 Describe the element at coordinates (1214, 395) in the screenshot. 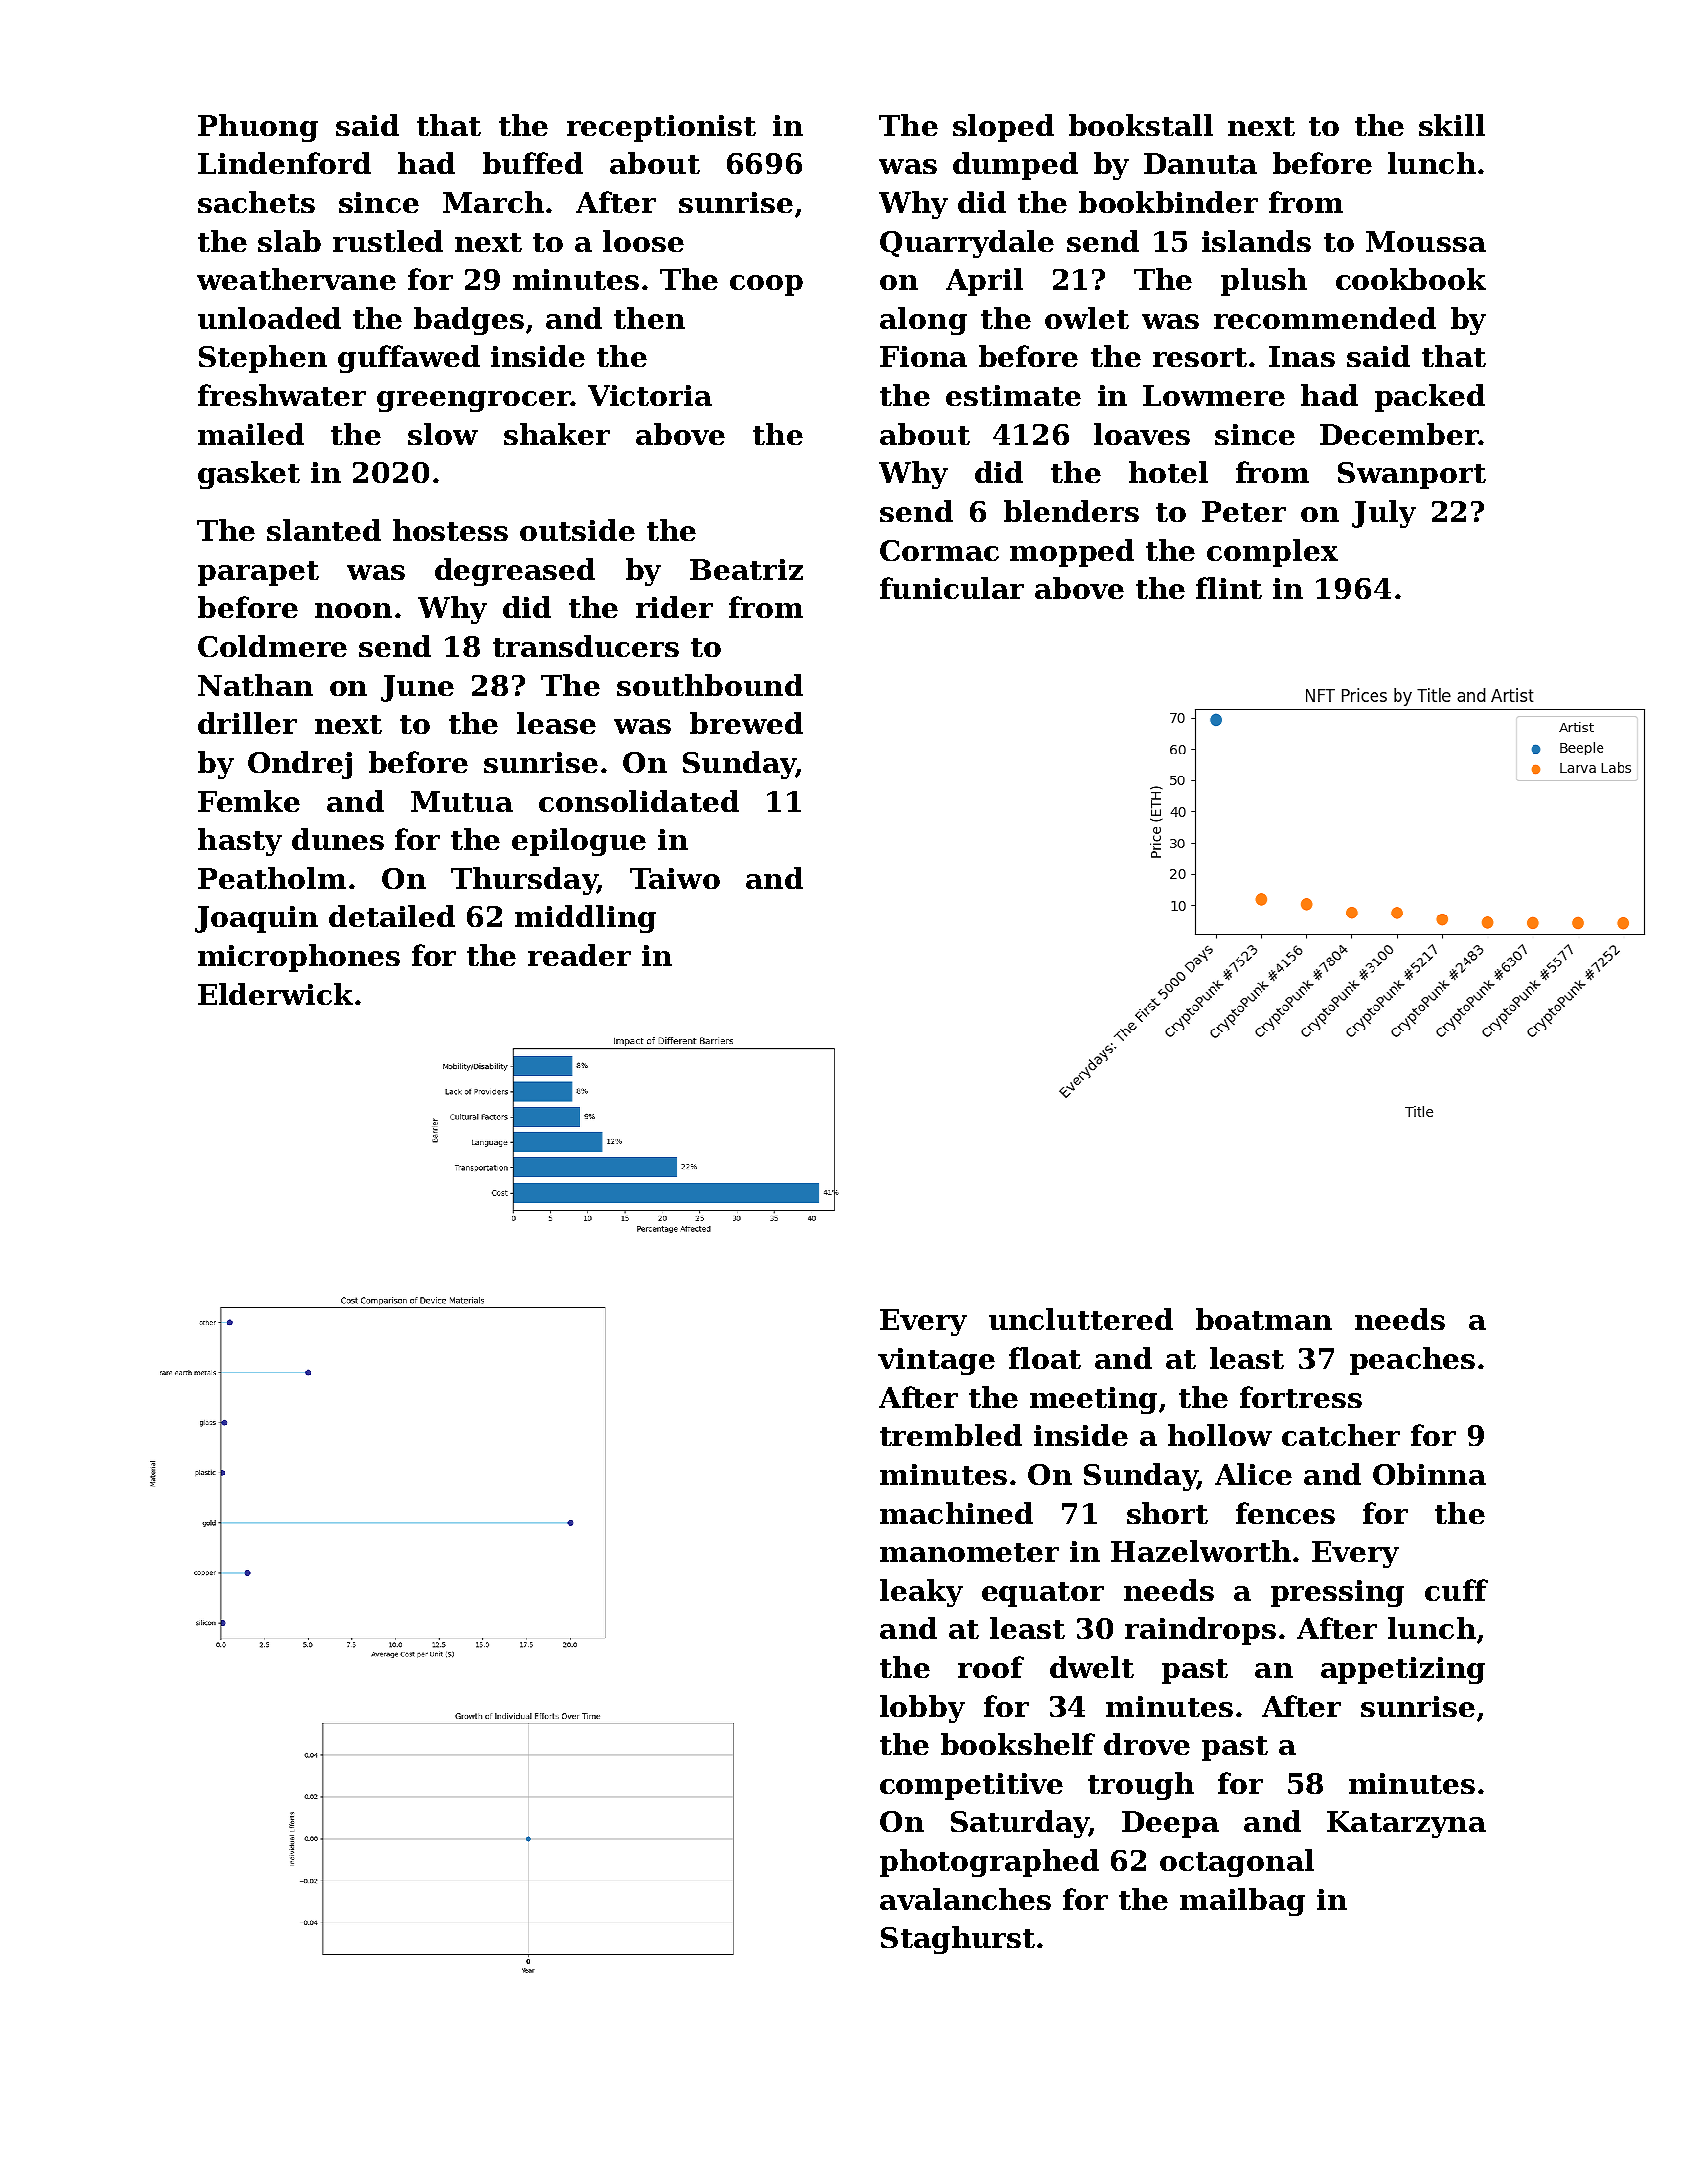

I see `Lowmere` at that location.
